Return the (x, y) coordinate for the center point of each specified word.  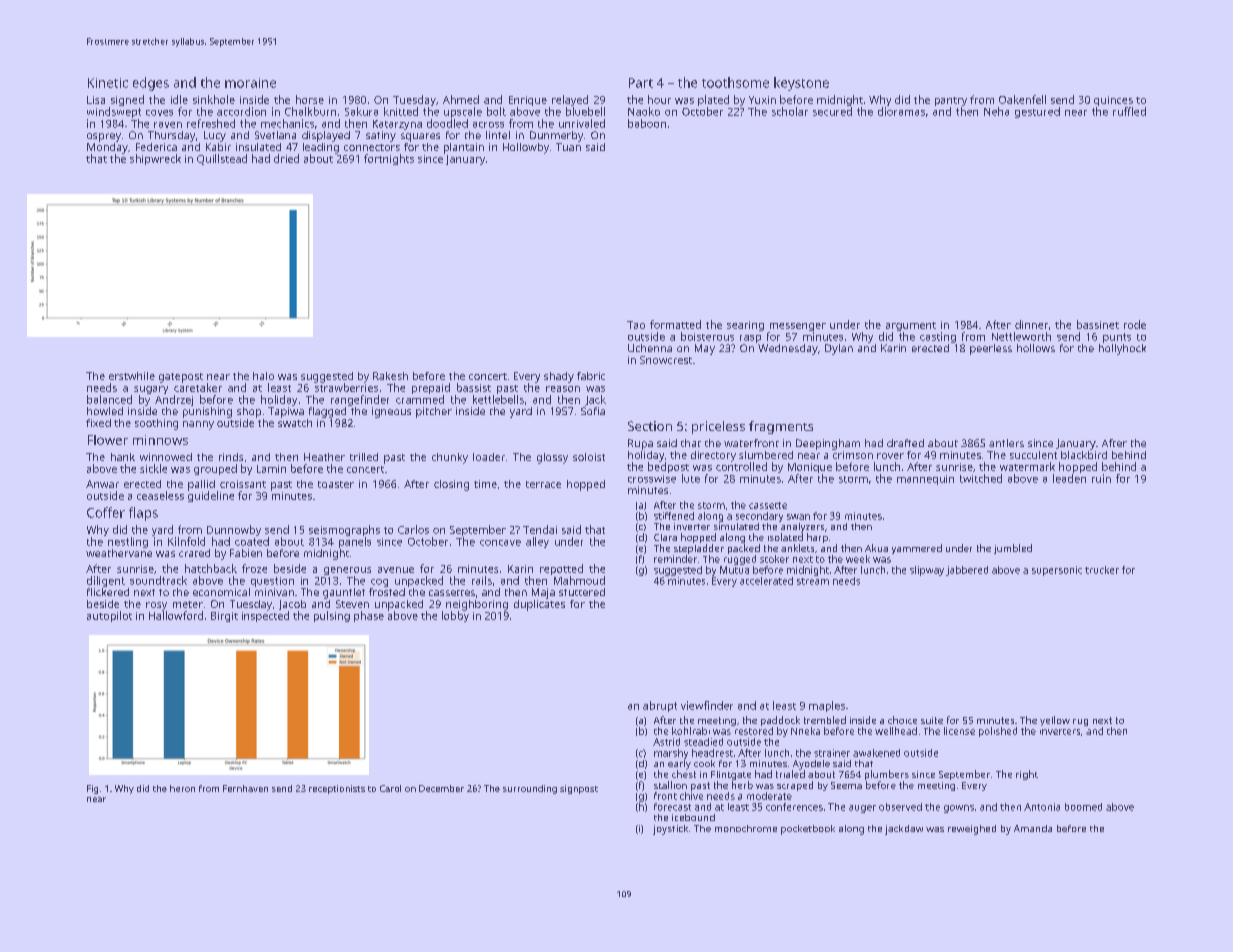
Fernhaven (245, 788)
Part (641, 83)
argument (911, 326)
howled (105, 411)
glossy (552, 458)
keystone (801, 84)
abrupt (660, 706)
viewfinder (707, 705)
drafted (905, 443)
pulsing (332, 616)
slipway (927, 571)
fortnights (389, 159)
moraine (250, 83)
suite (932, 720)
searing (745, 326)
